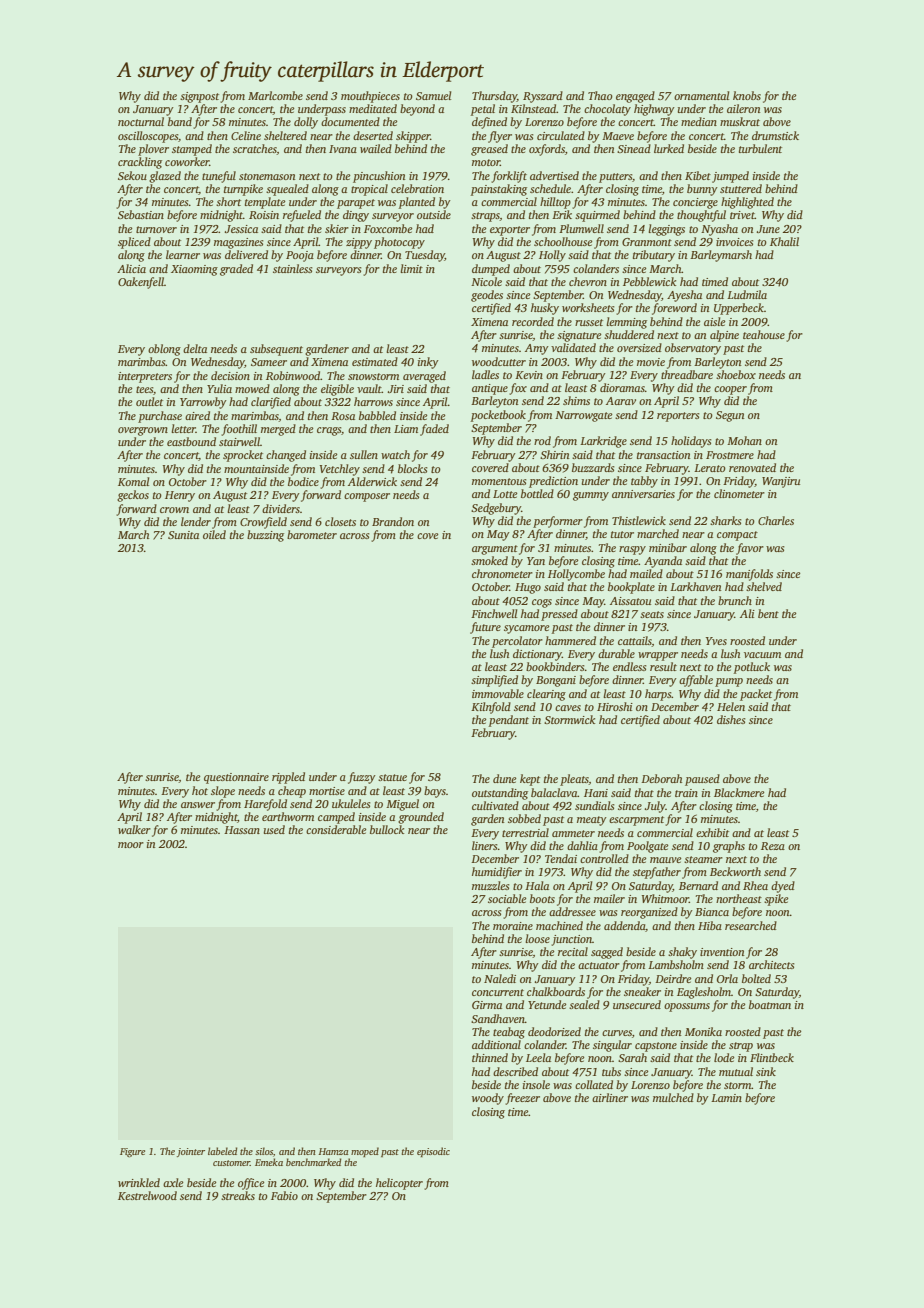  I want to click on Marlcombe, so click(275, 95).
